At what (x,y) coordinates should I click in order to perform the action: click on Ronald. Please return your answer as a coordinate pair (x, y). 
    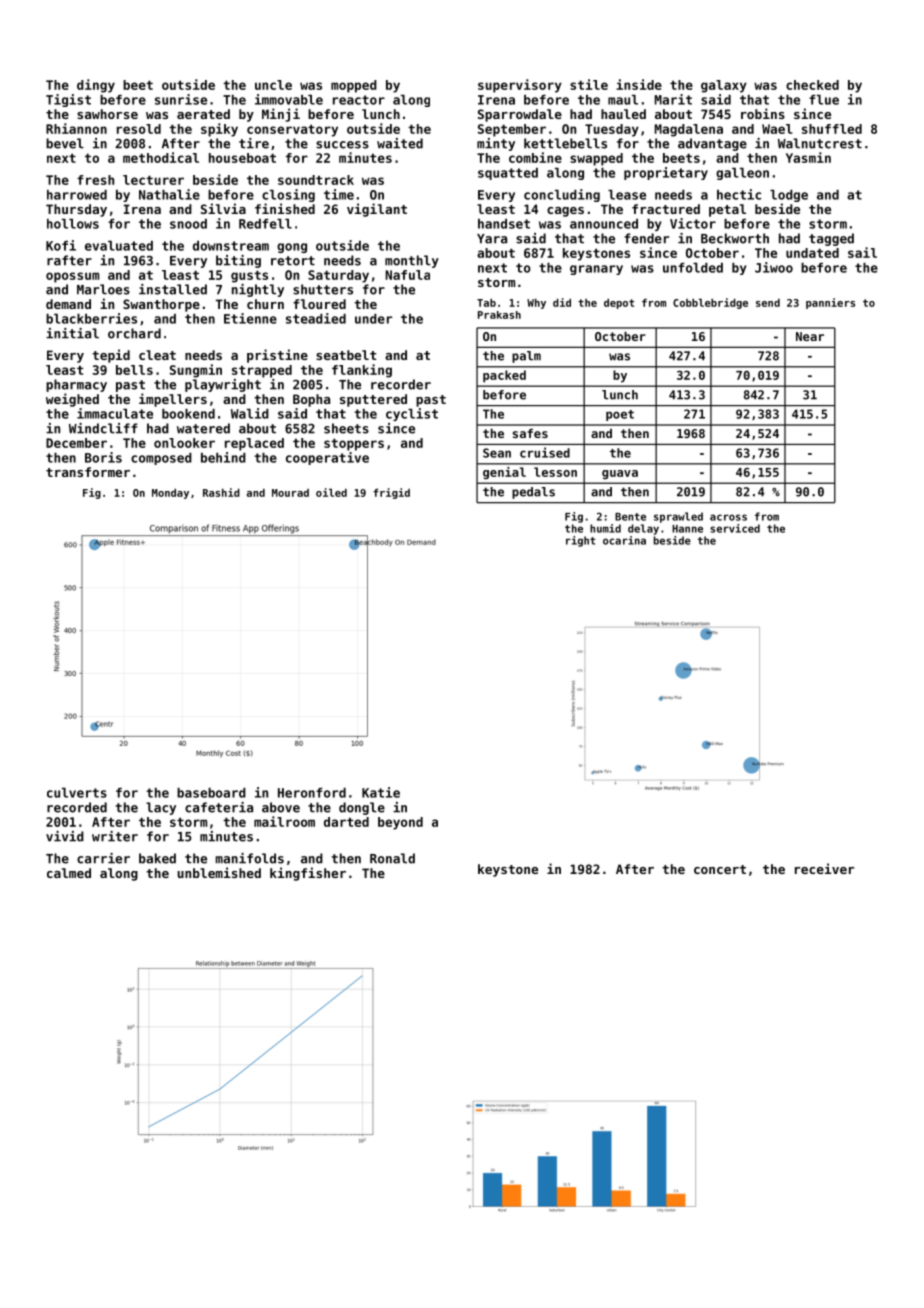
    Looking at the image, I should click on (392, 858).
